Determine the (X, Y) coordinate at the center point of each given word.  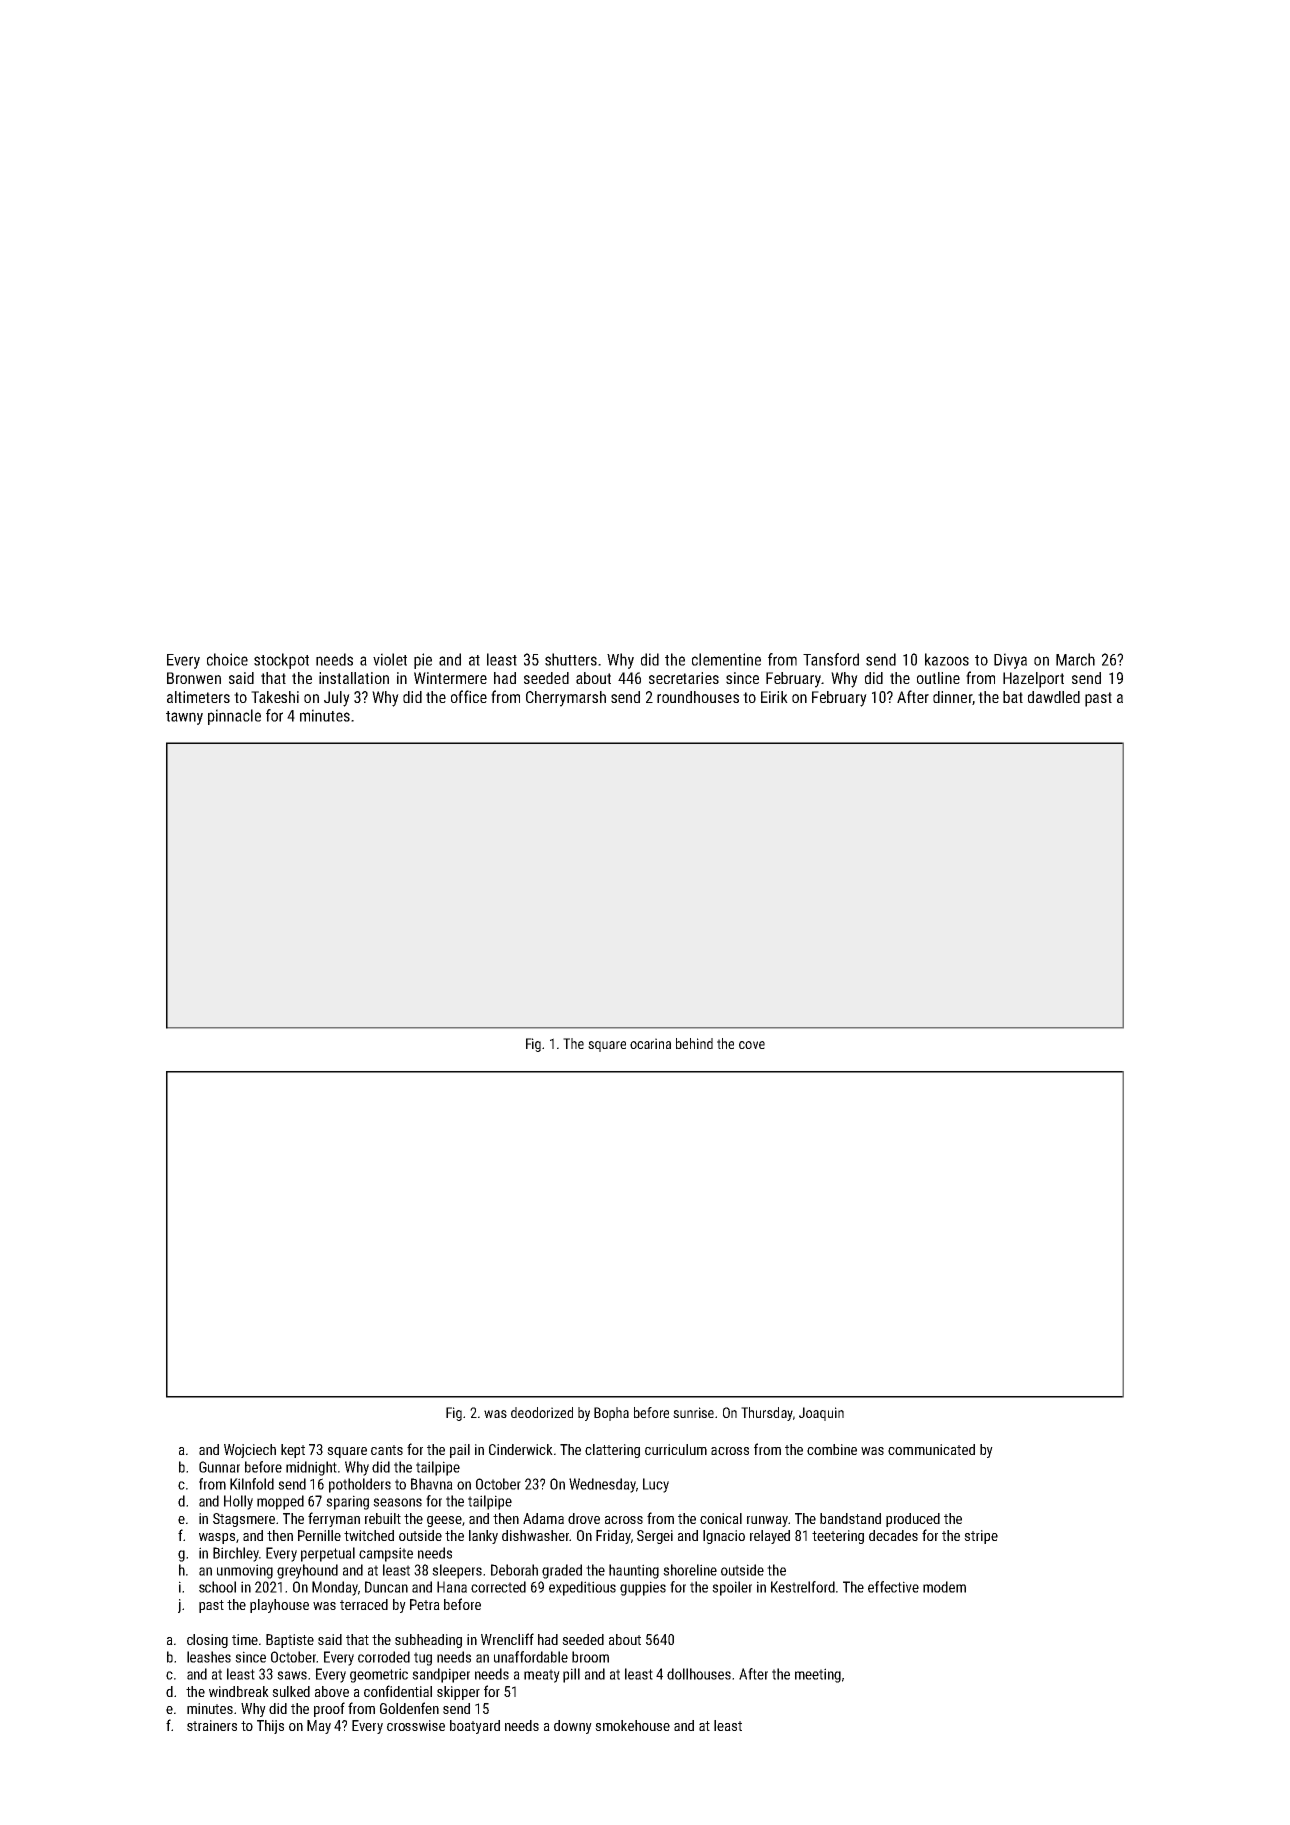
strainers (212, 1725)
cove (752, 1045)
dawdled (1054, 697)
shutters (571, 659)
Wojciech (250, 1451)
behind (694, 1043)
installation (354, 678)
